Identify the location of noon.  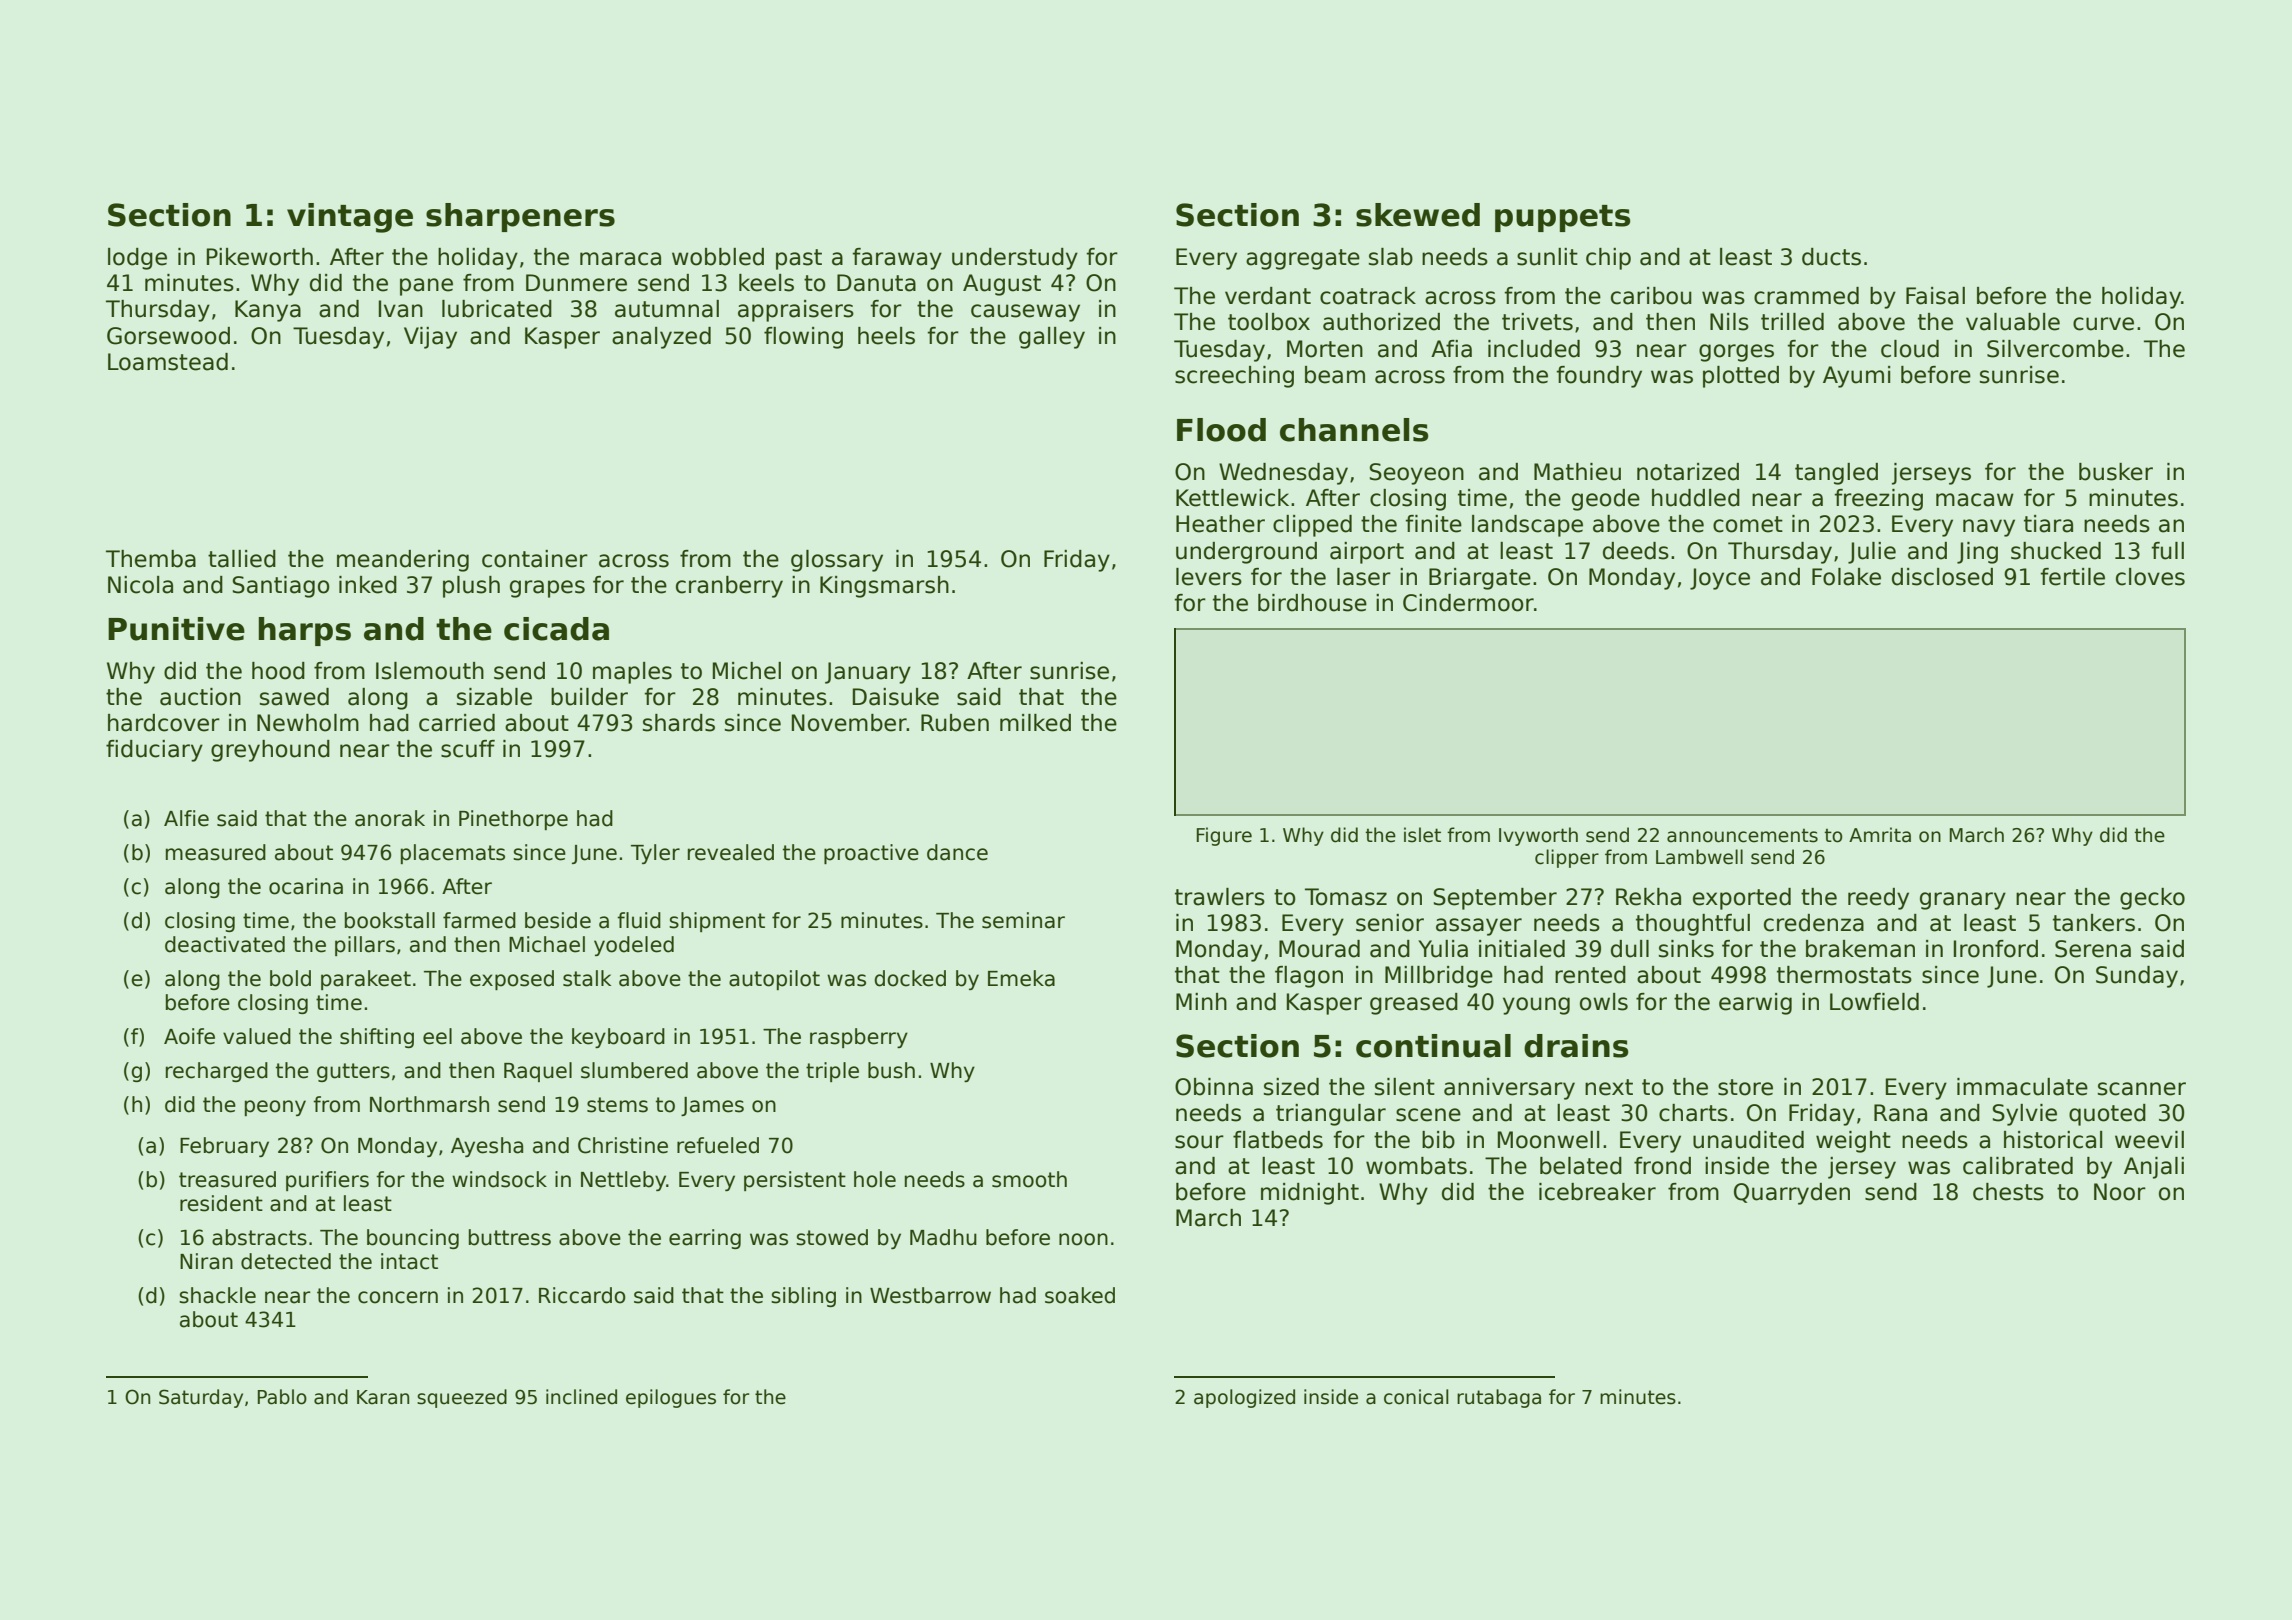
(1083, 1239).
